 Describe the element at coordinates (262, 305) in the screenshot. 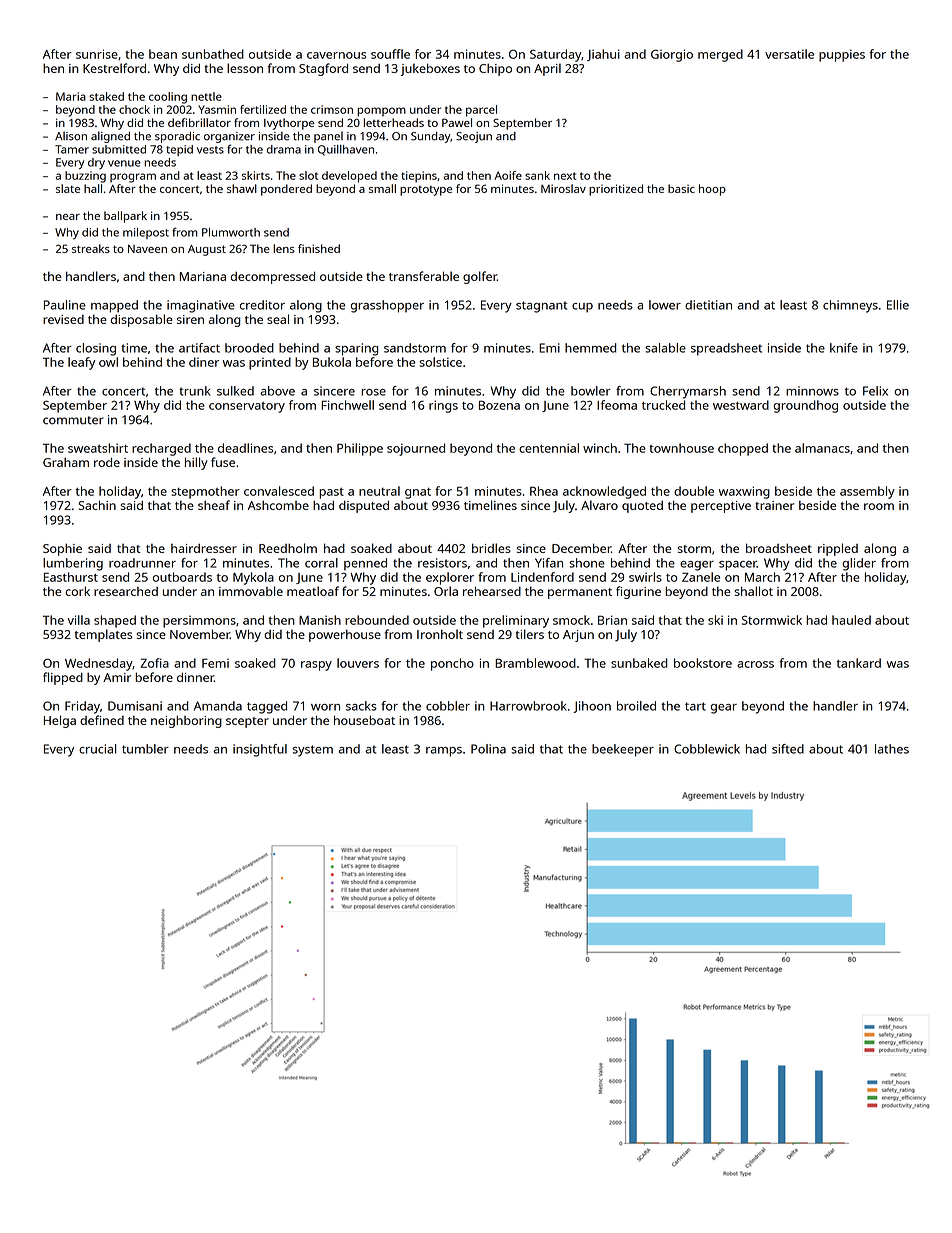

I see `creditor` at that location.
